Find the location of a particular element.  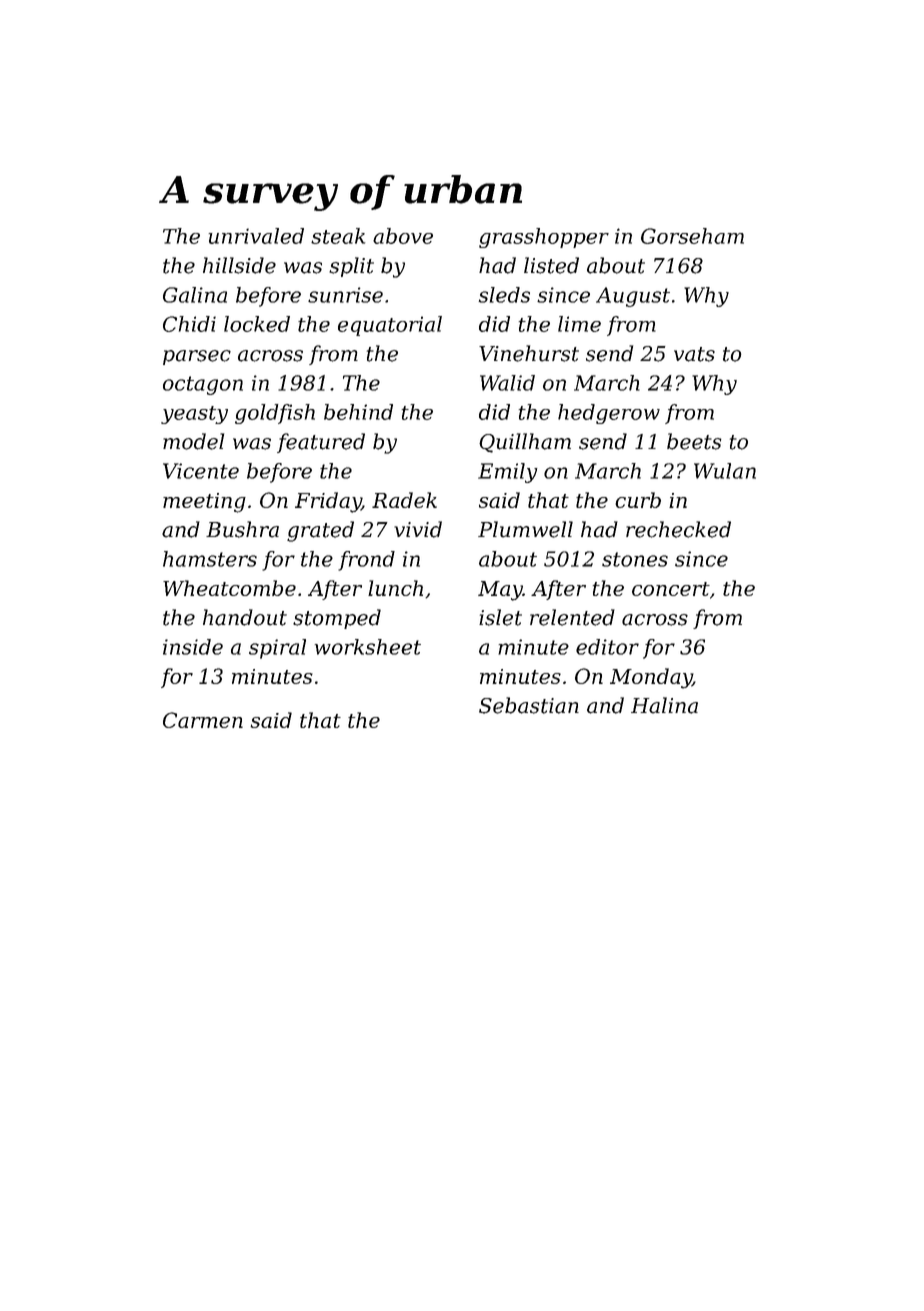

Halina is located at coordinates (664, 705).
